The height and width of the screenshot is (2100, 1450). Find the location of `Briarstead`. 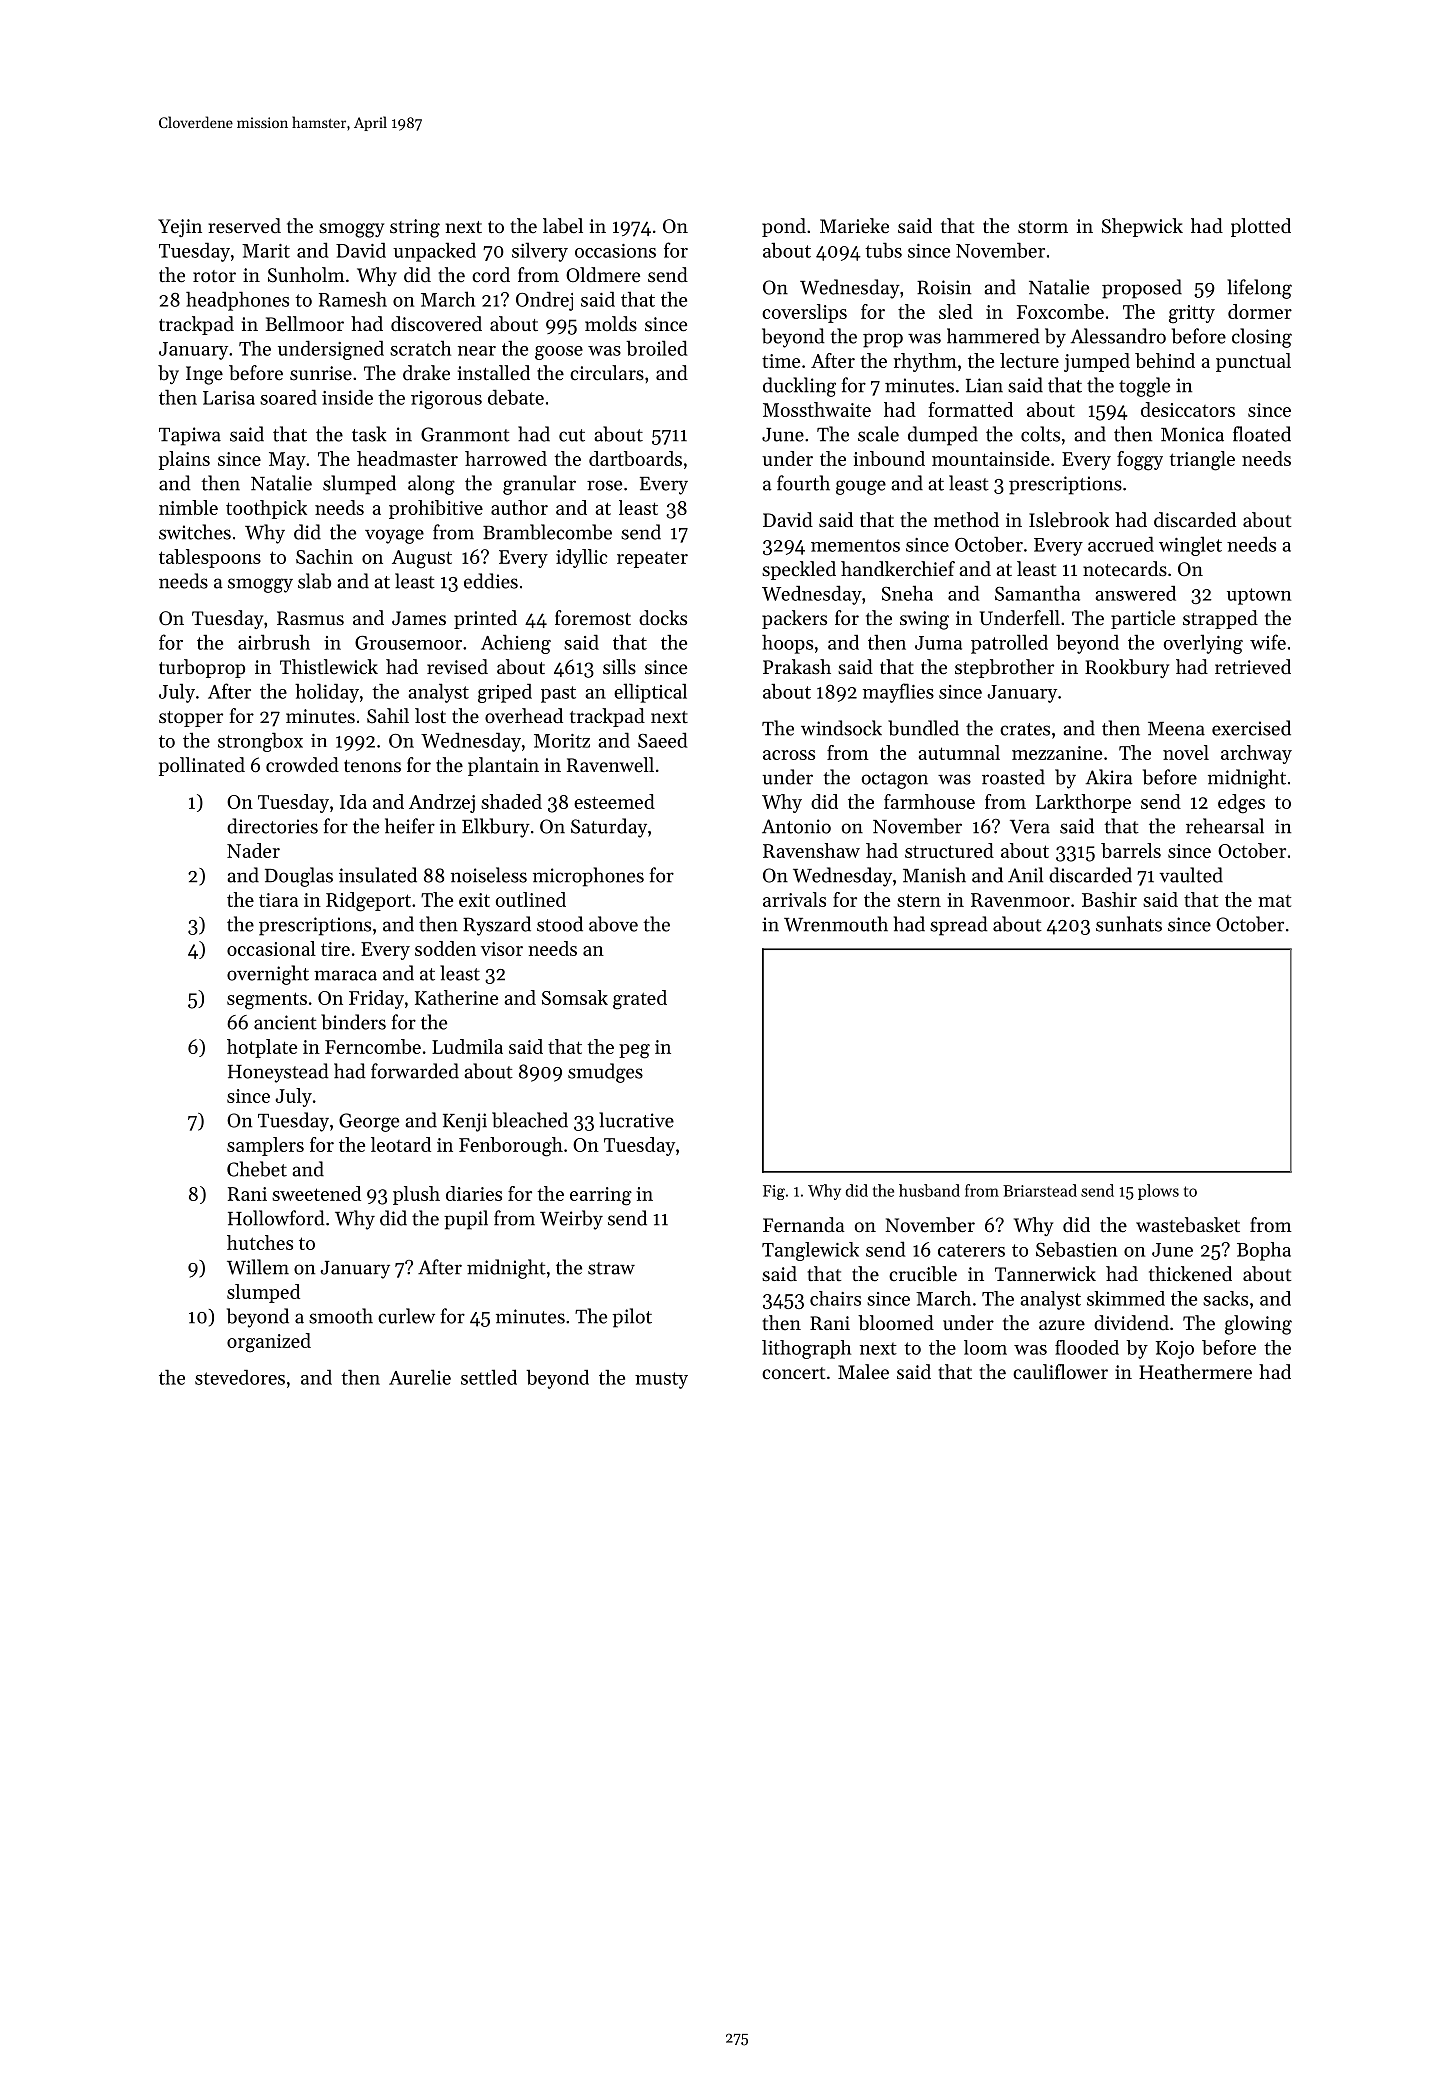

Briarstead is located at coordinates (1040, 1190).
